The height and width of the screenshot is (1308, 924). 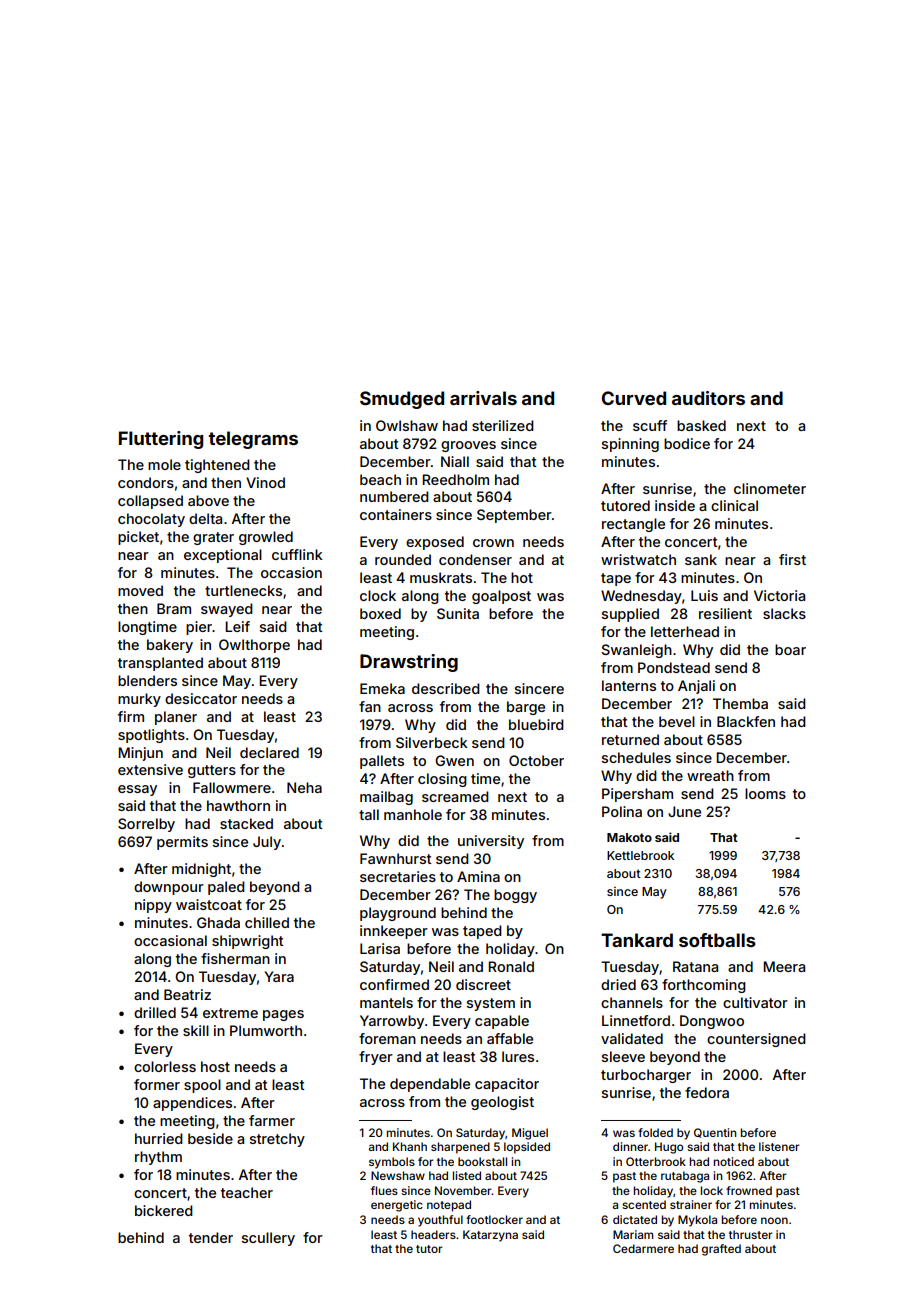 I want to click on auditors, so click(x=708, y=398).
